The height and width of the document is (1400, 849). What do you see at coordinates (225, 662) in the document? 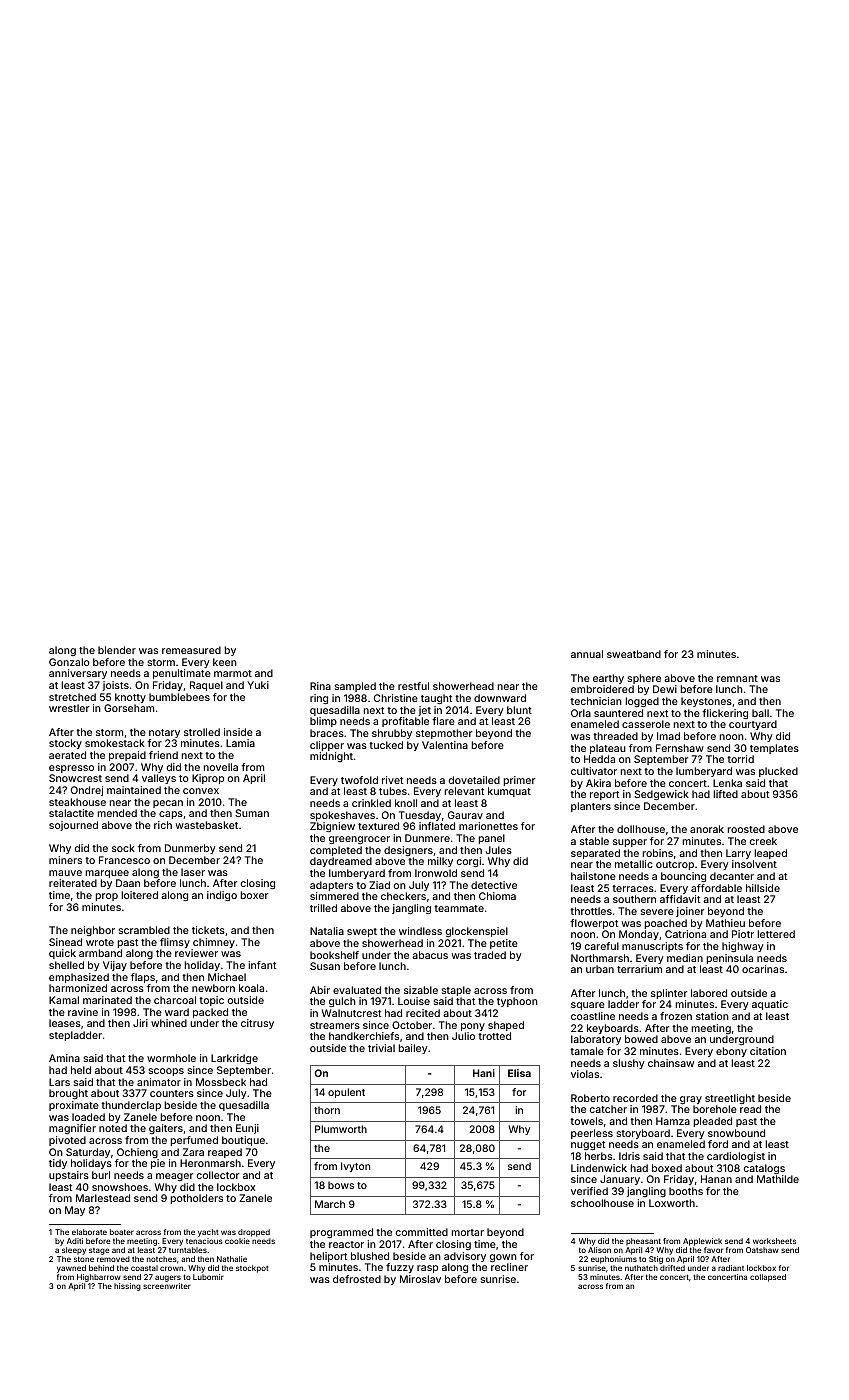
I see `keen` at bounding box center [225, 662].
